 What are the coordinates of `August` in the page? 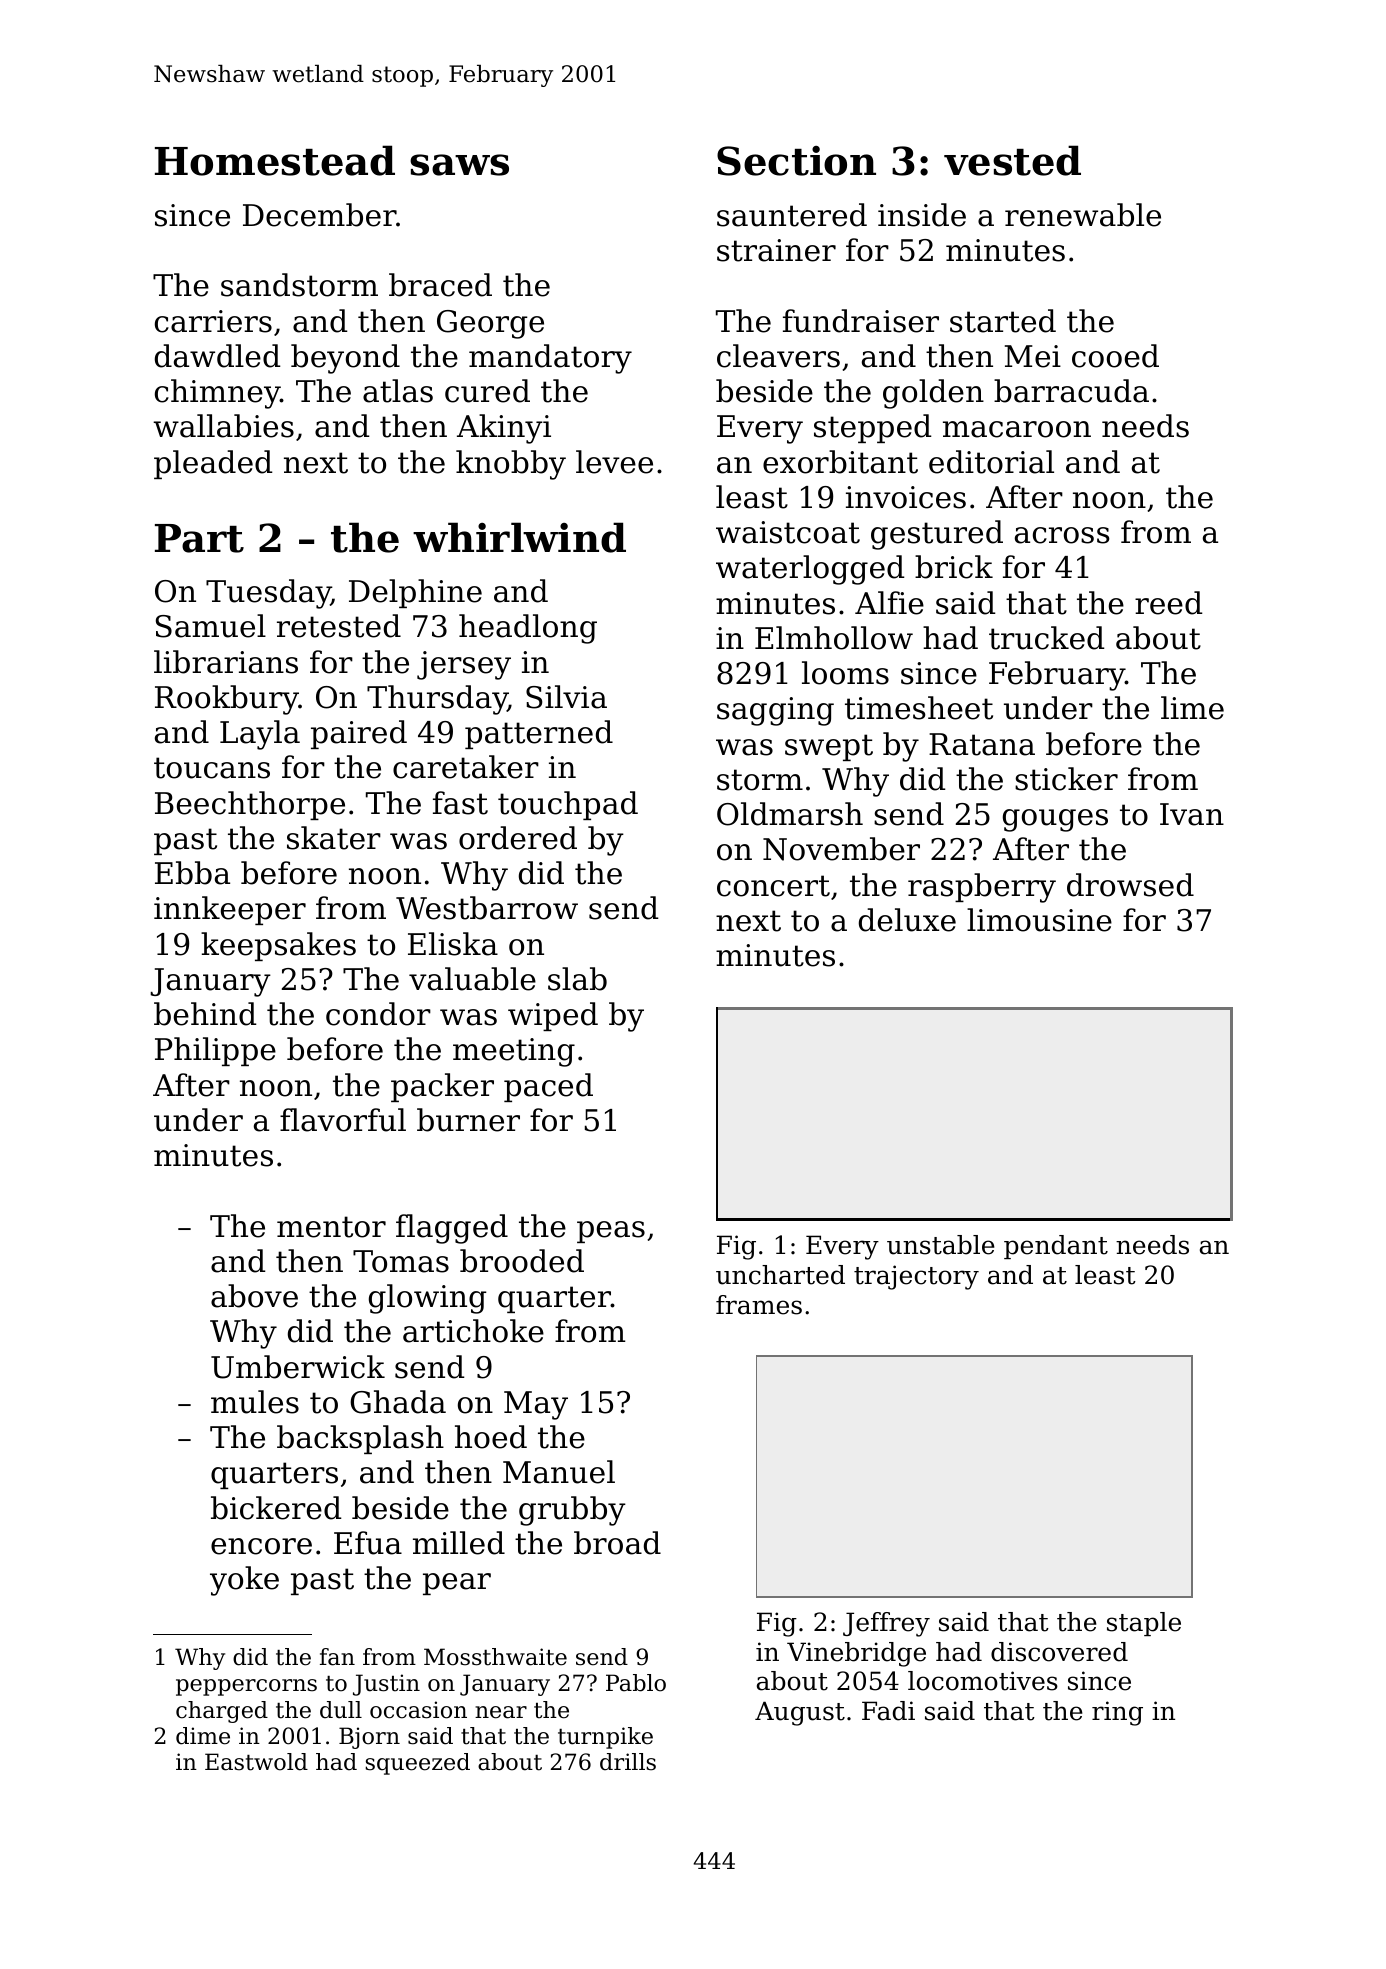 It's located at (800, 1713).
